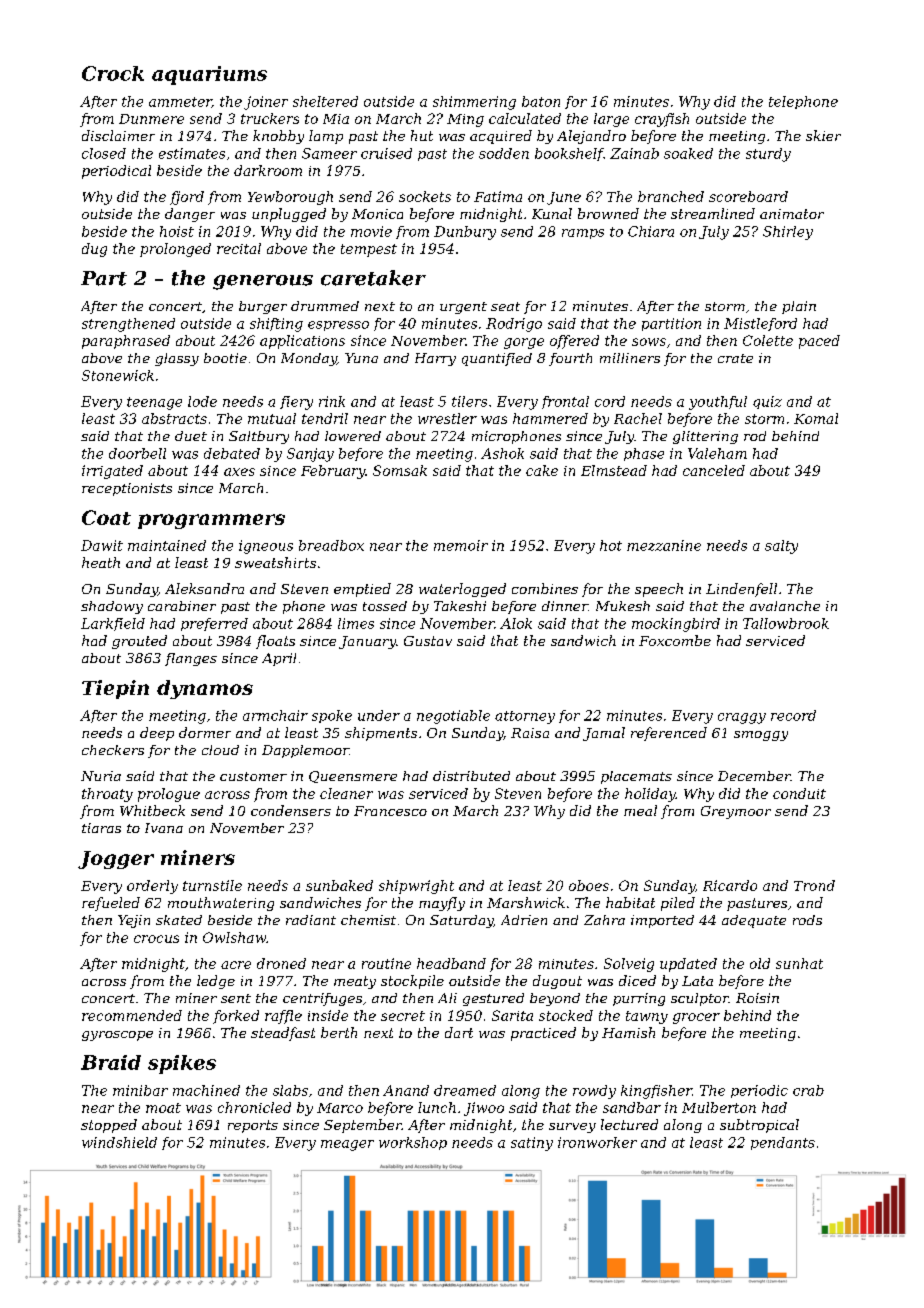 Image resolution: width=924 pixels, height=1308 pixels. What do you see at coordinates (209, 75) in the screenshot?
I see `aquariums` at bounding box center [209, 75].
